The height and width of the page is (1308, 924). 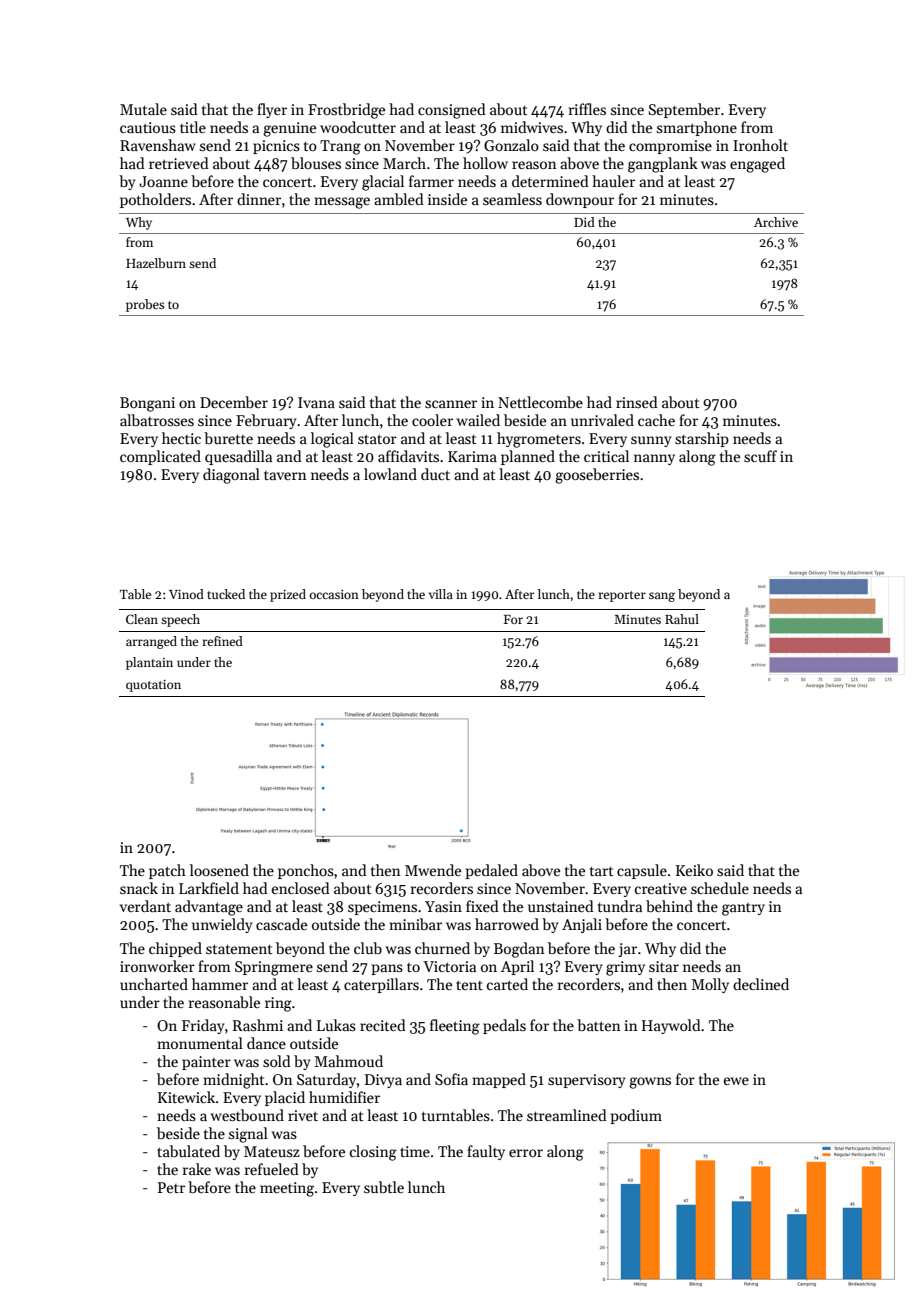 I want to click on Mwende, so click(x=433, y=870).
